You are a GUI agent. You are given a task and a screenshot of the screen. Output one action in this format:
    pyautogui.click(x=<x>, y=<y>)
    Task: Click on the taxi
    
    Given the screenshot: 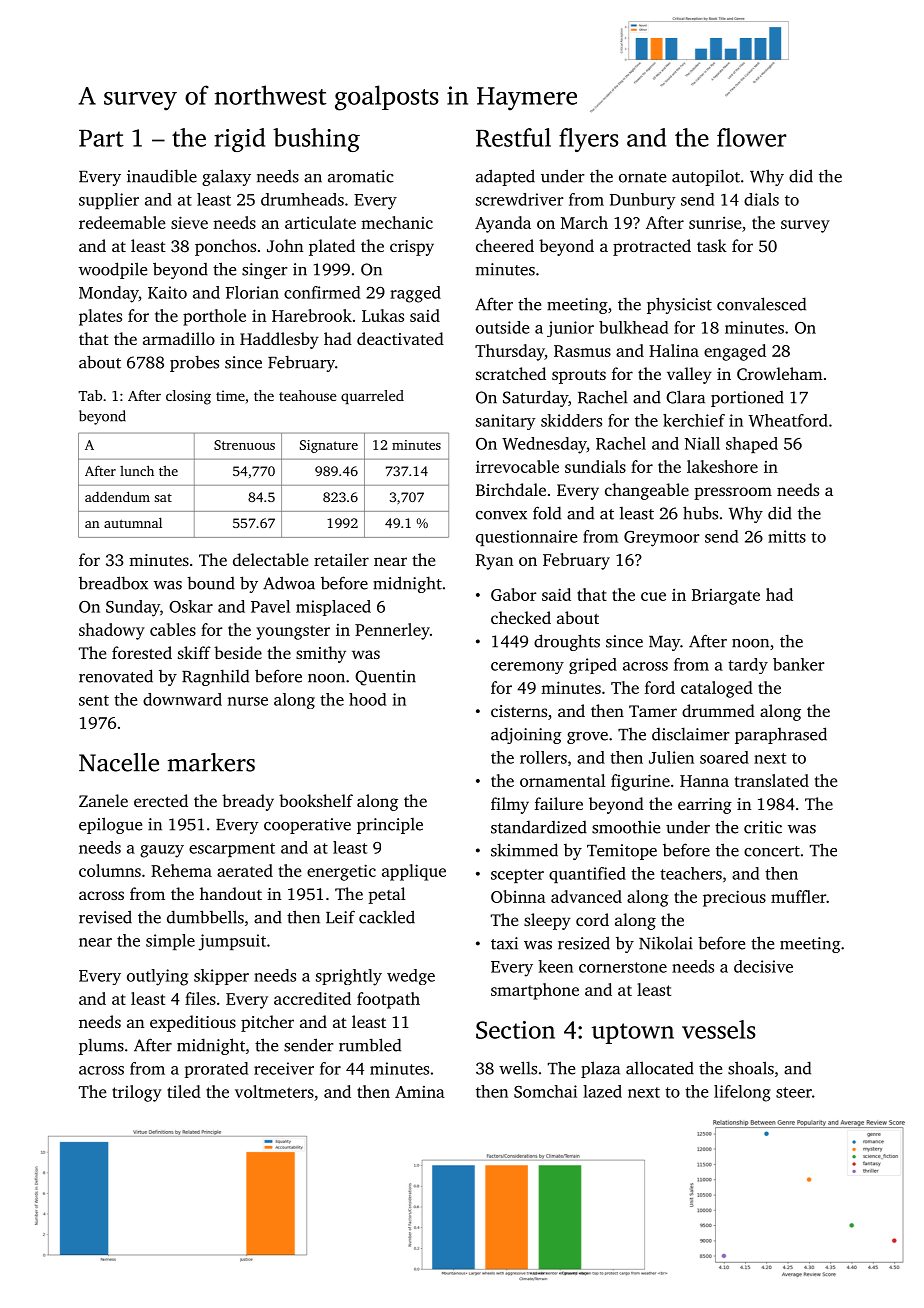 What is the action you would take?
    pyautogui.click(x=504, y=943)
